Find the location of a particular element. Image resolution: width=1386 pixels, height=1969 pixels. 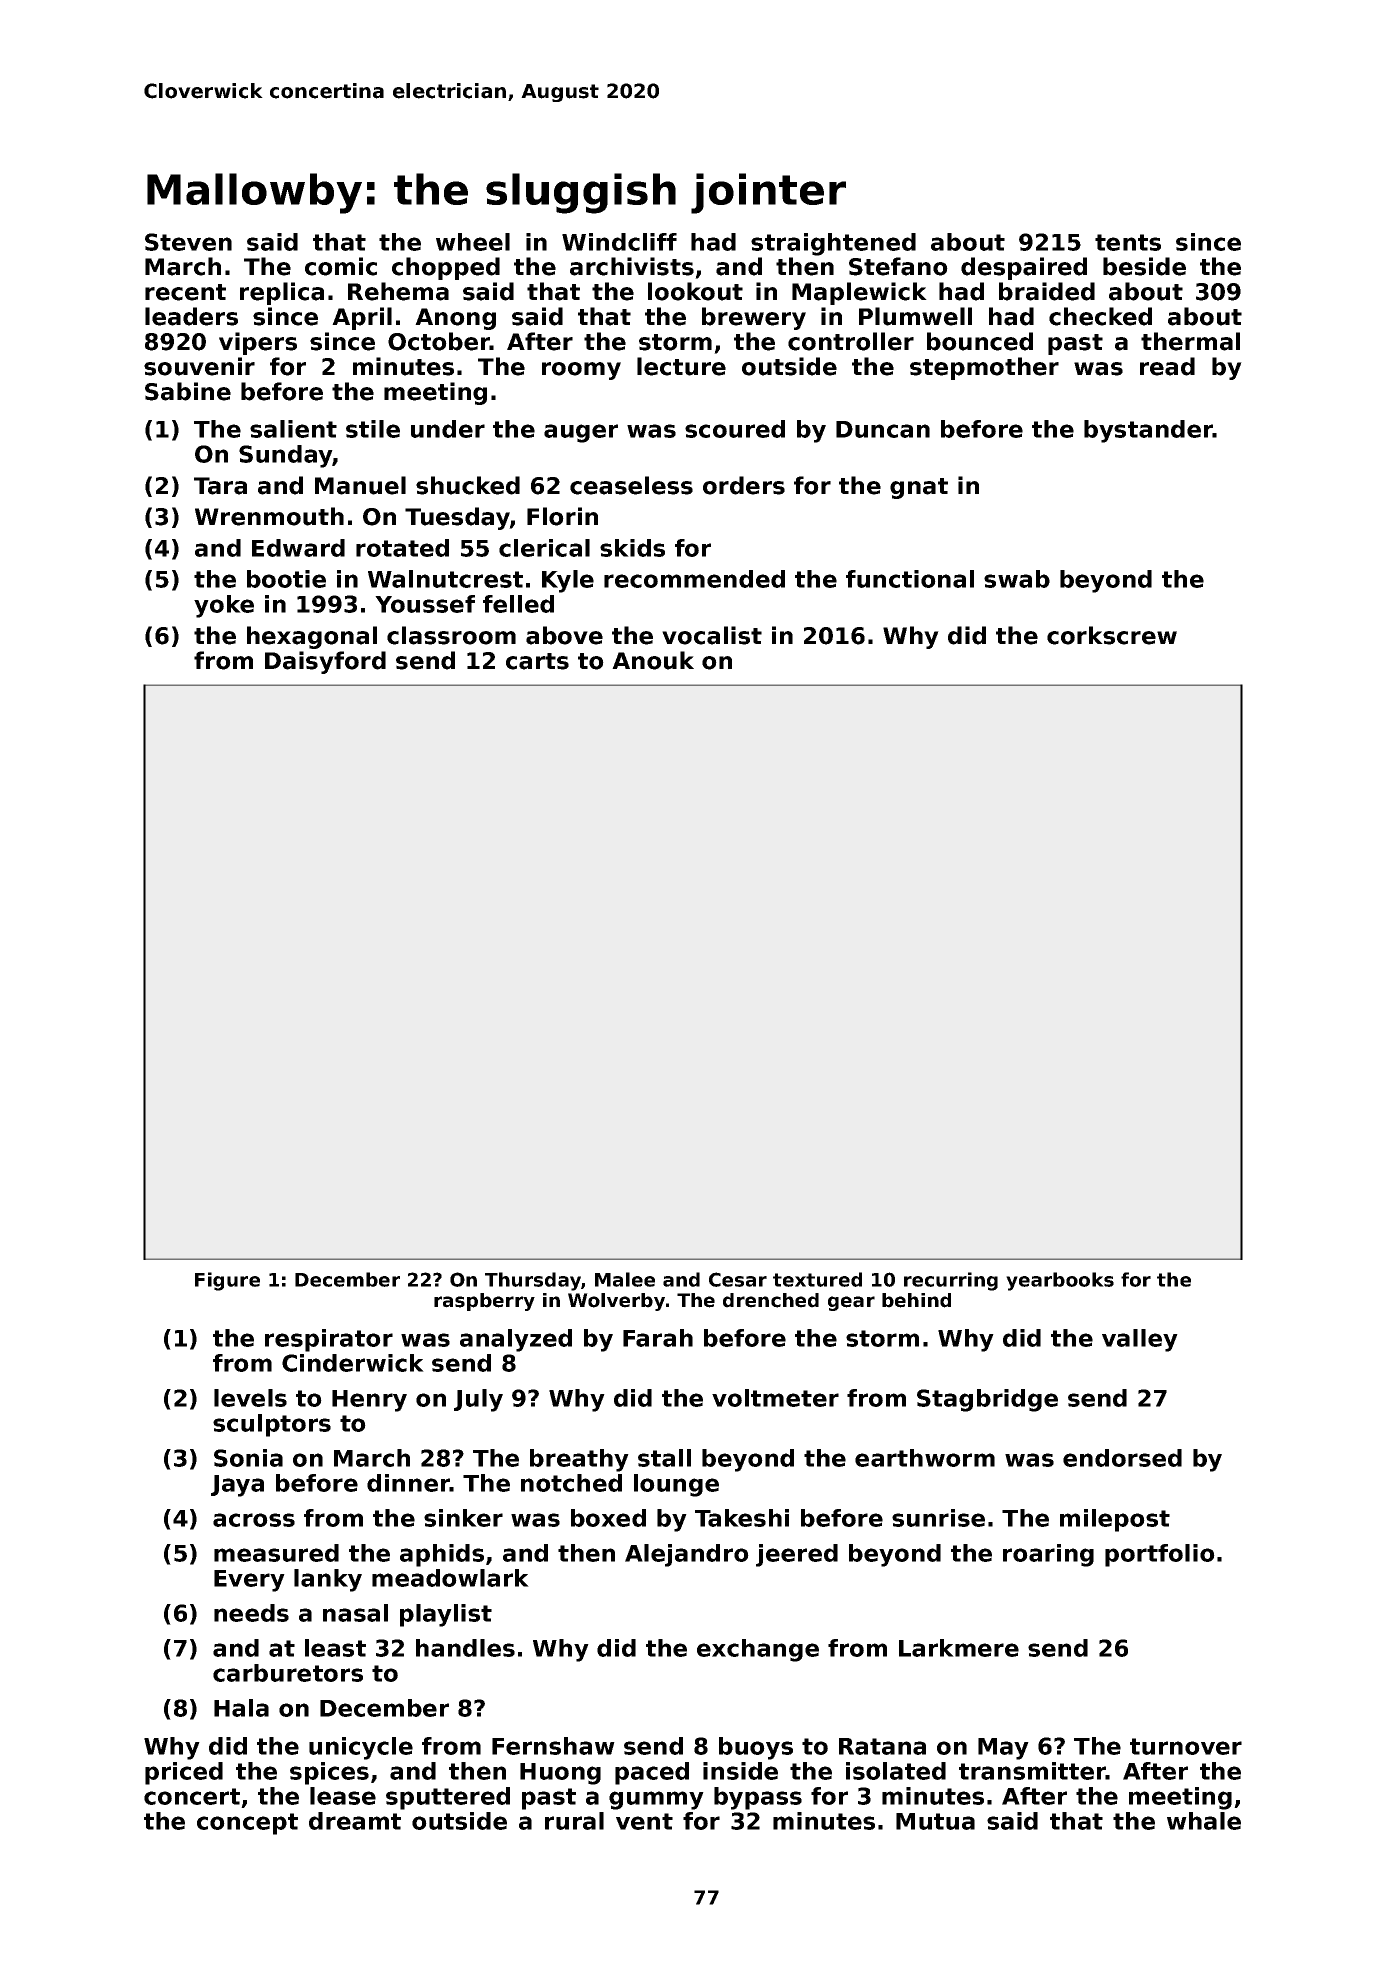

concept is located at coordinates (247, 1824).
